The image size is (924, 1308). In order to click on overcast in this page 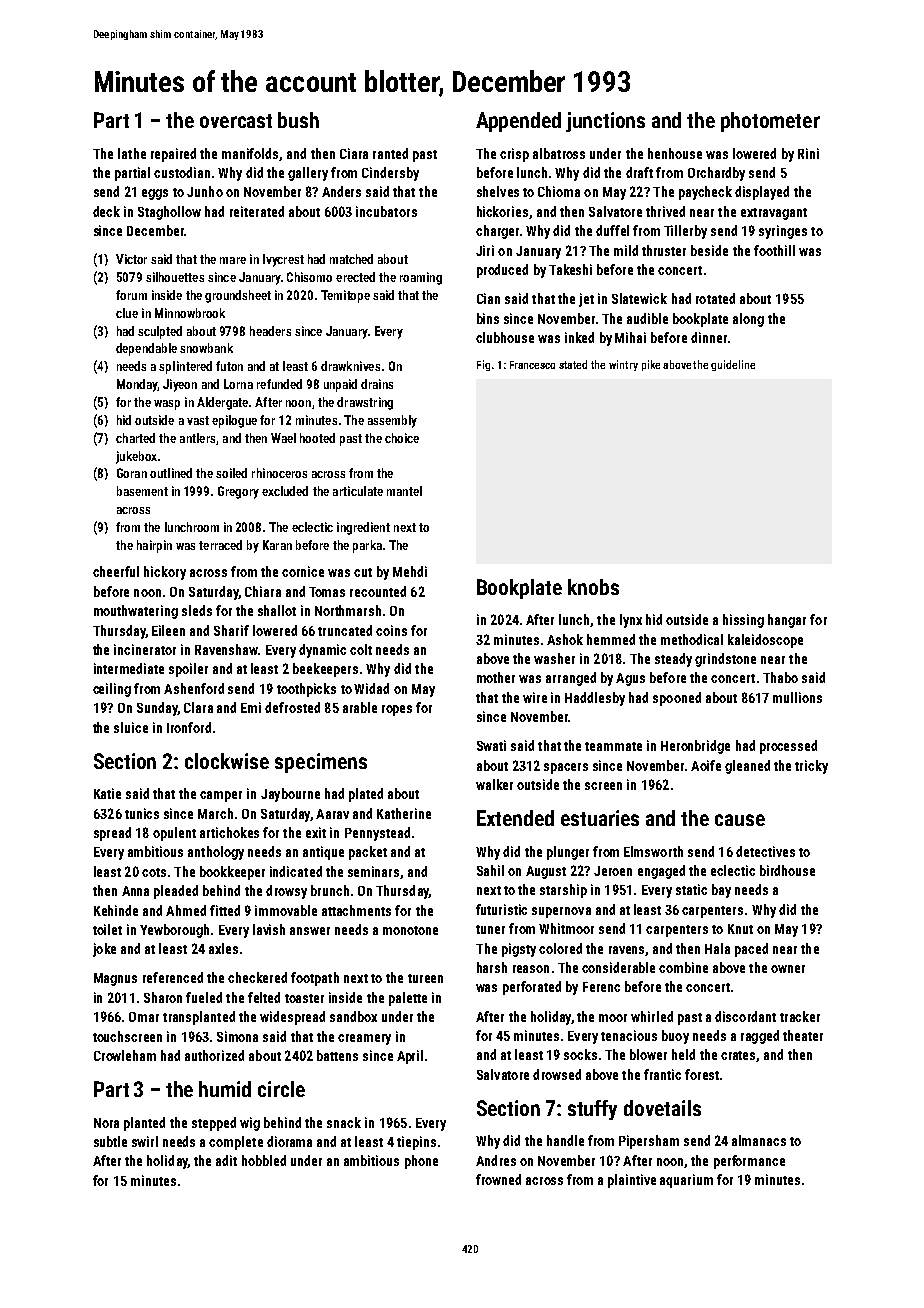, I will do `click(236, 121)`.
